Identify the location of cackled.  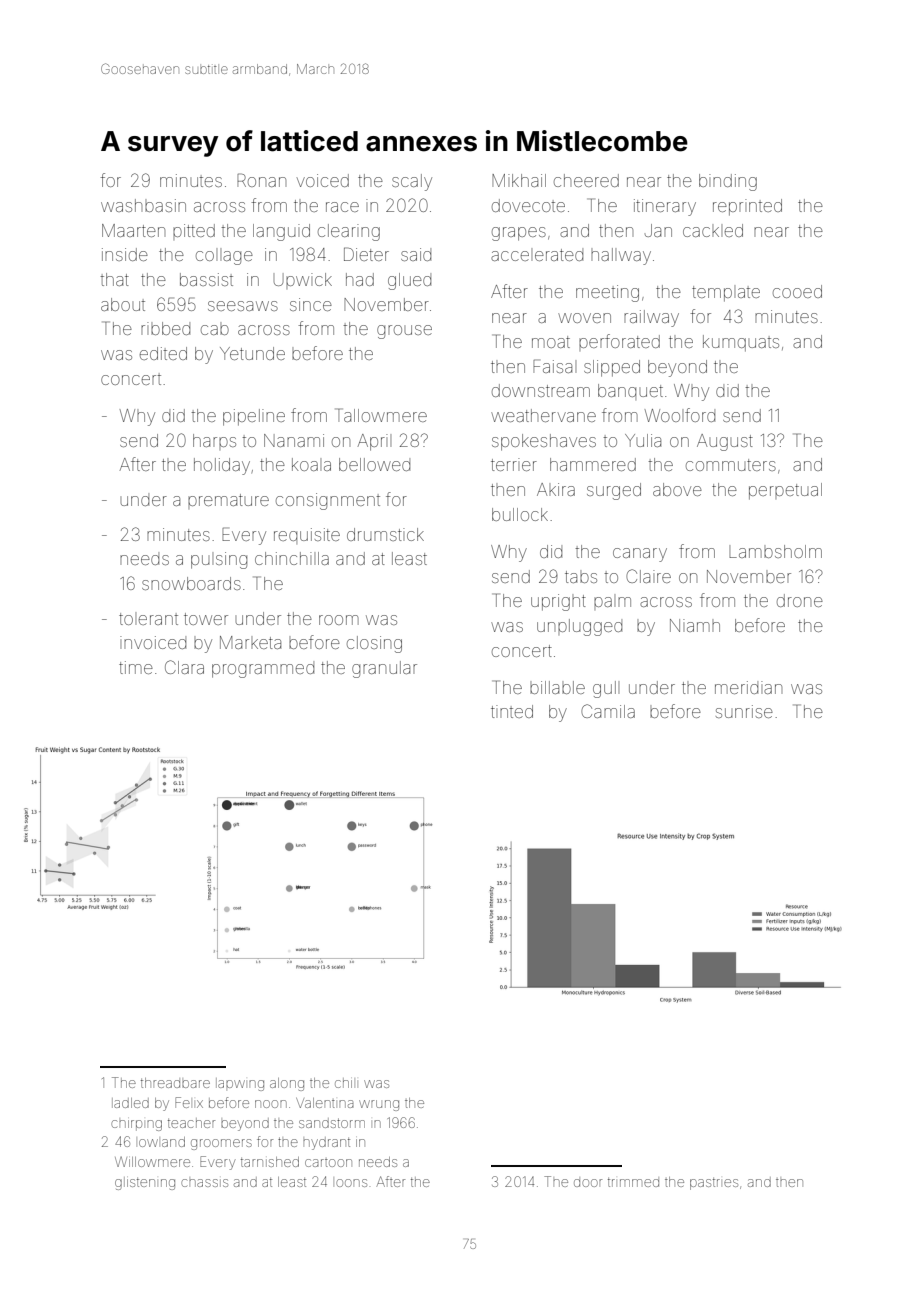
(713, 230).
